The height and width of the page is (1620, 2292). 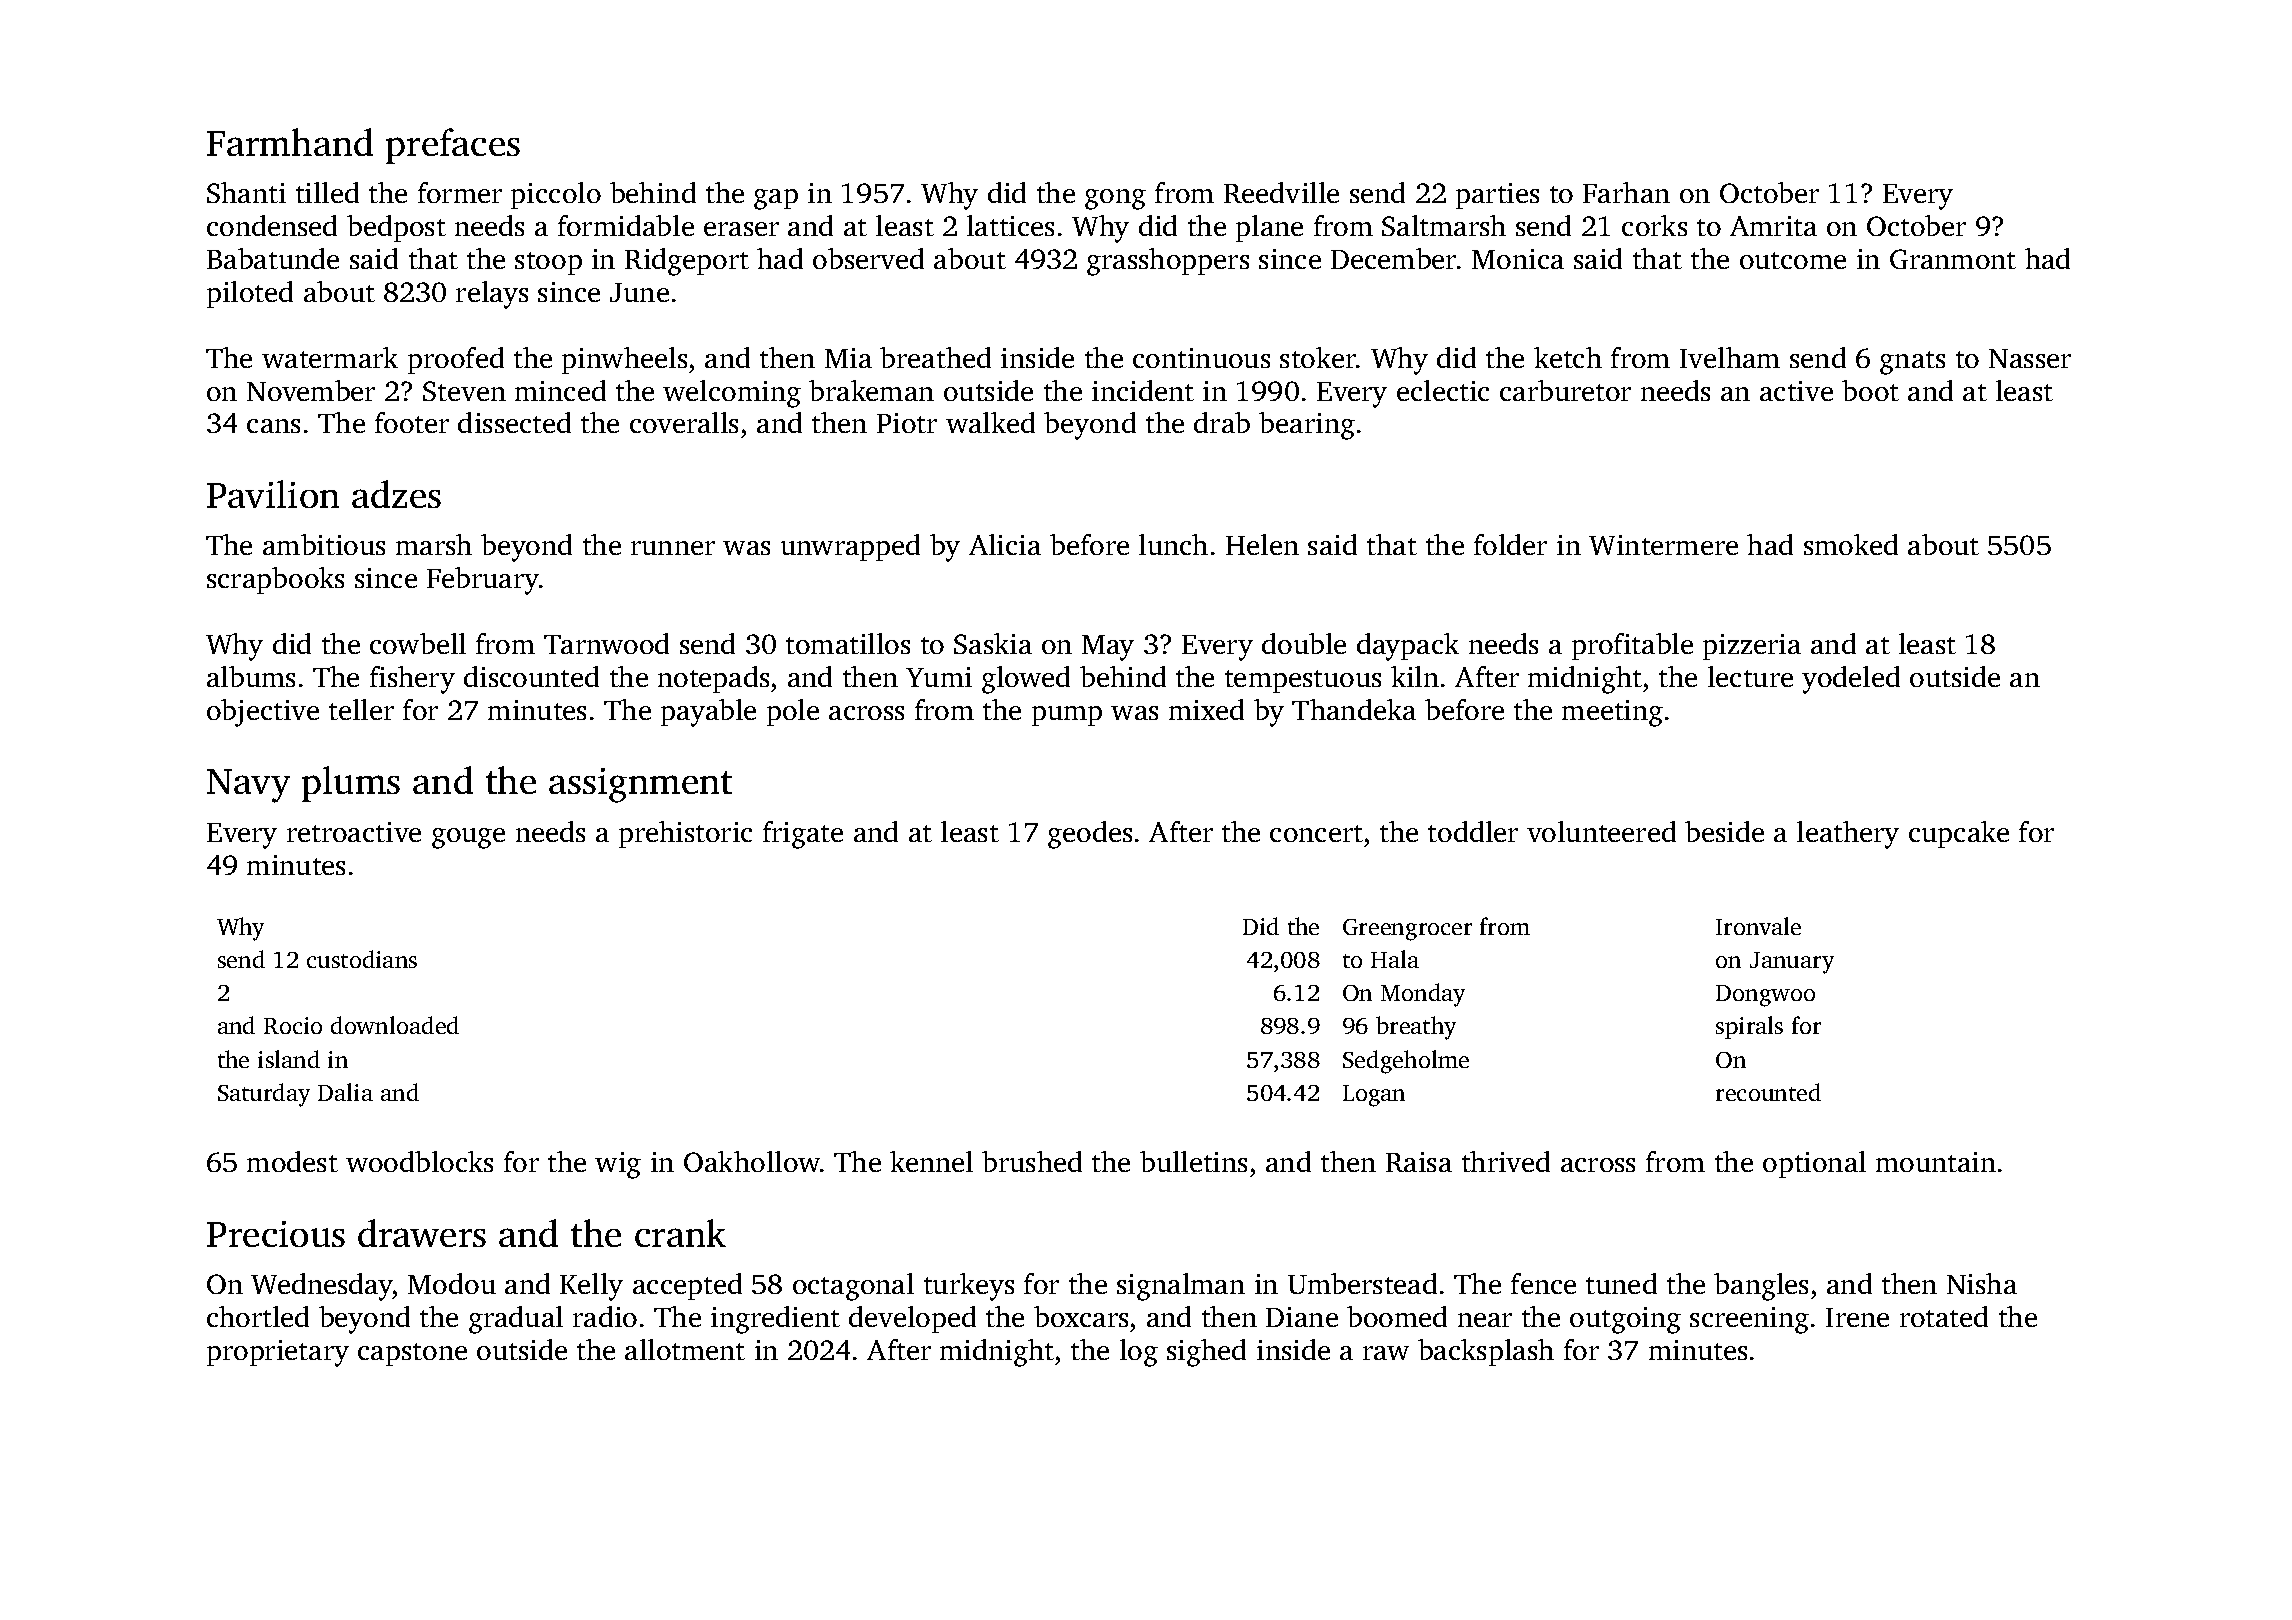 I want to click on objective, so click(x=263, y=713).
